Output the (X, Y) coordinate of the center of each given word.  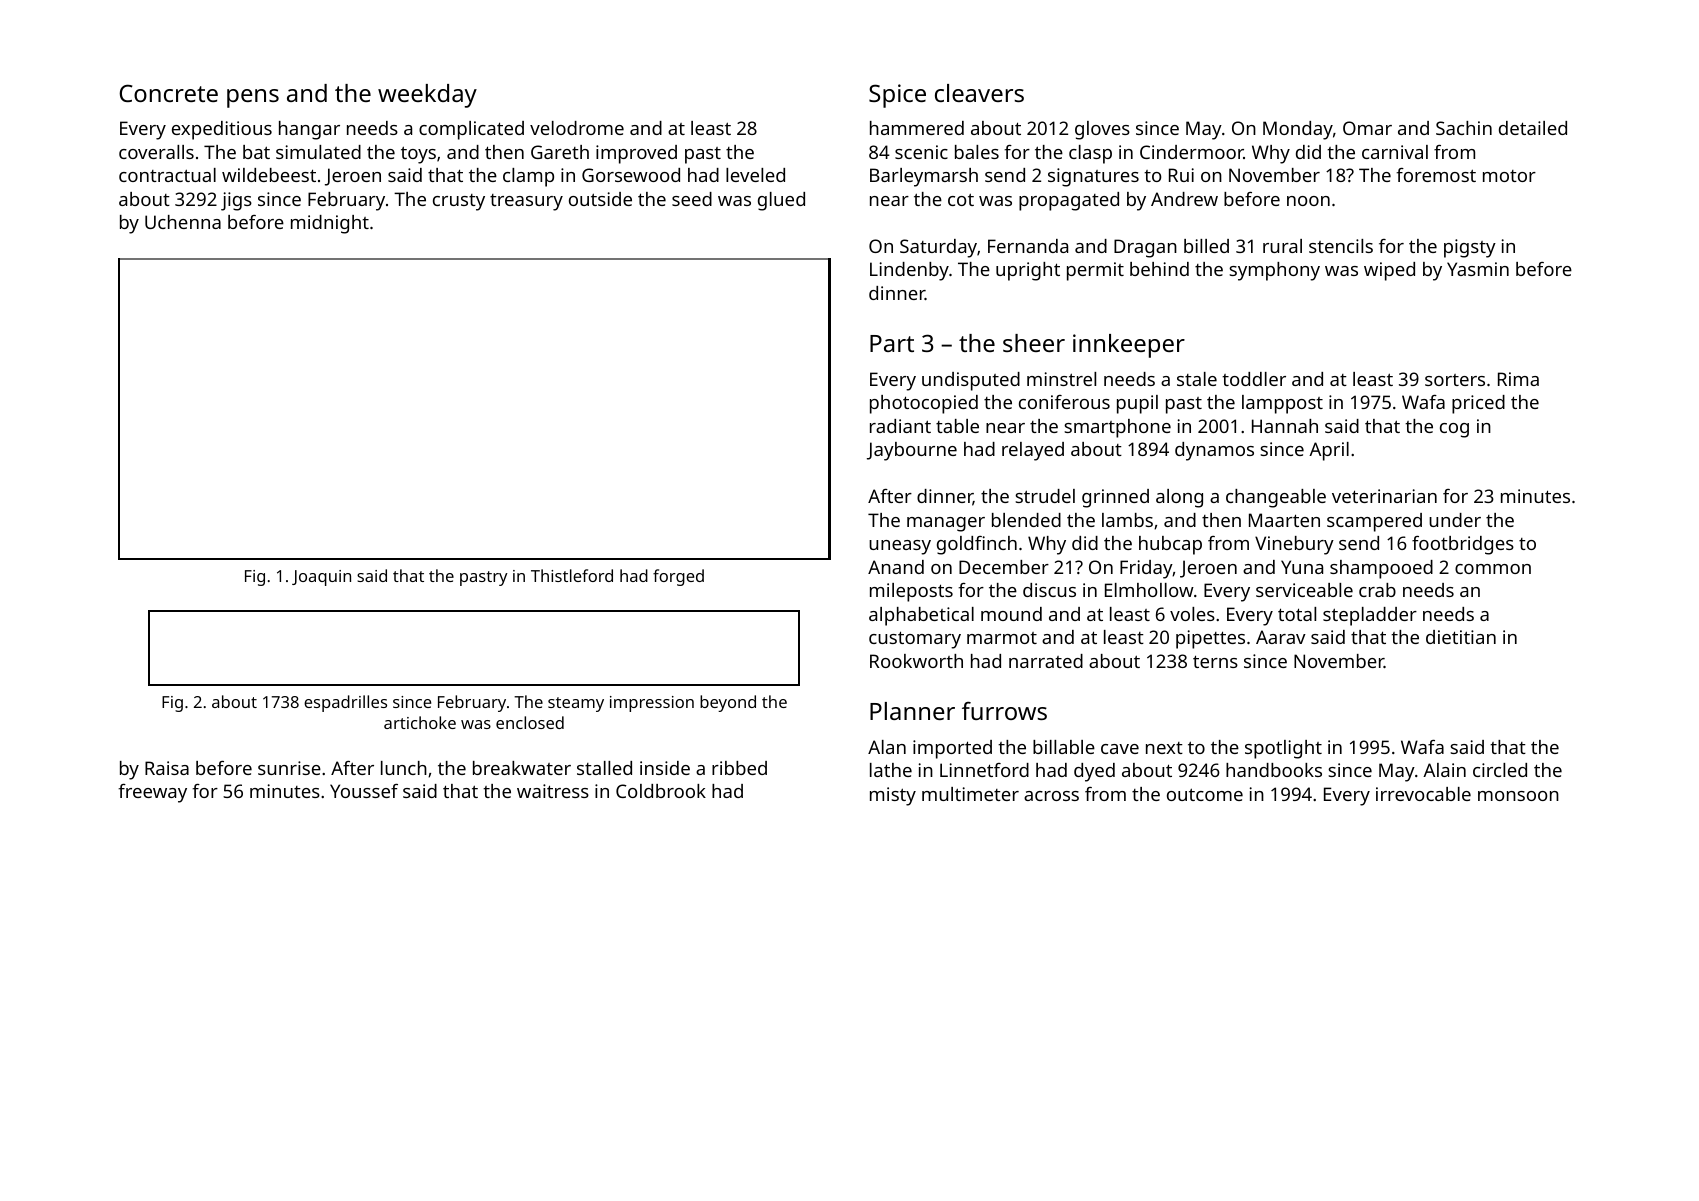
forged (678, 577)
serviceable (1304, 590)
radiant (900, 426)
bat (256, 152)
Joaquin (321, 578)
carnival (1395, 152)
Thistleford (572, 575)
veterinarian (1384, 496)
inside (665, 768)
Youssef (364, 791)
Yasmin (1478, 269)
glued (781, 201)
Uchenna (183, 222)
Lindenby (909, 271)
